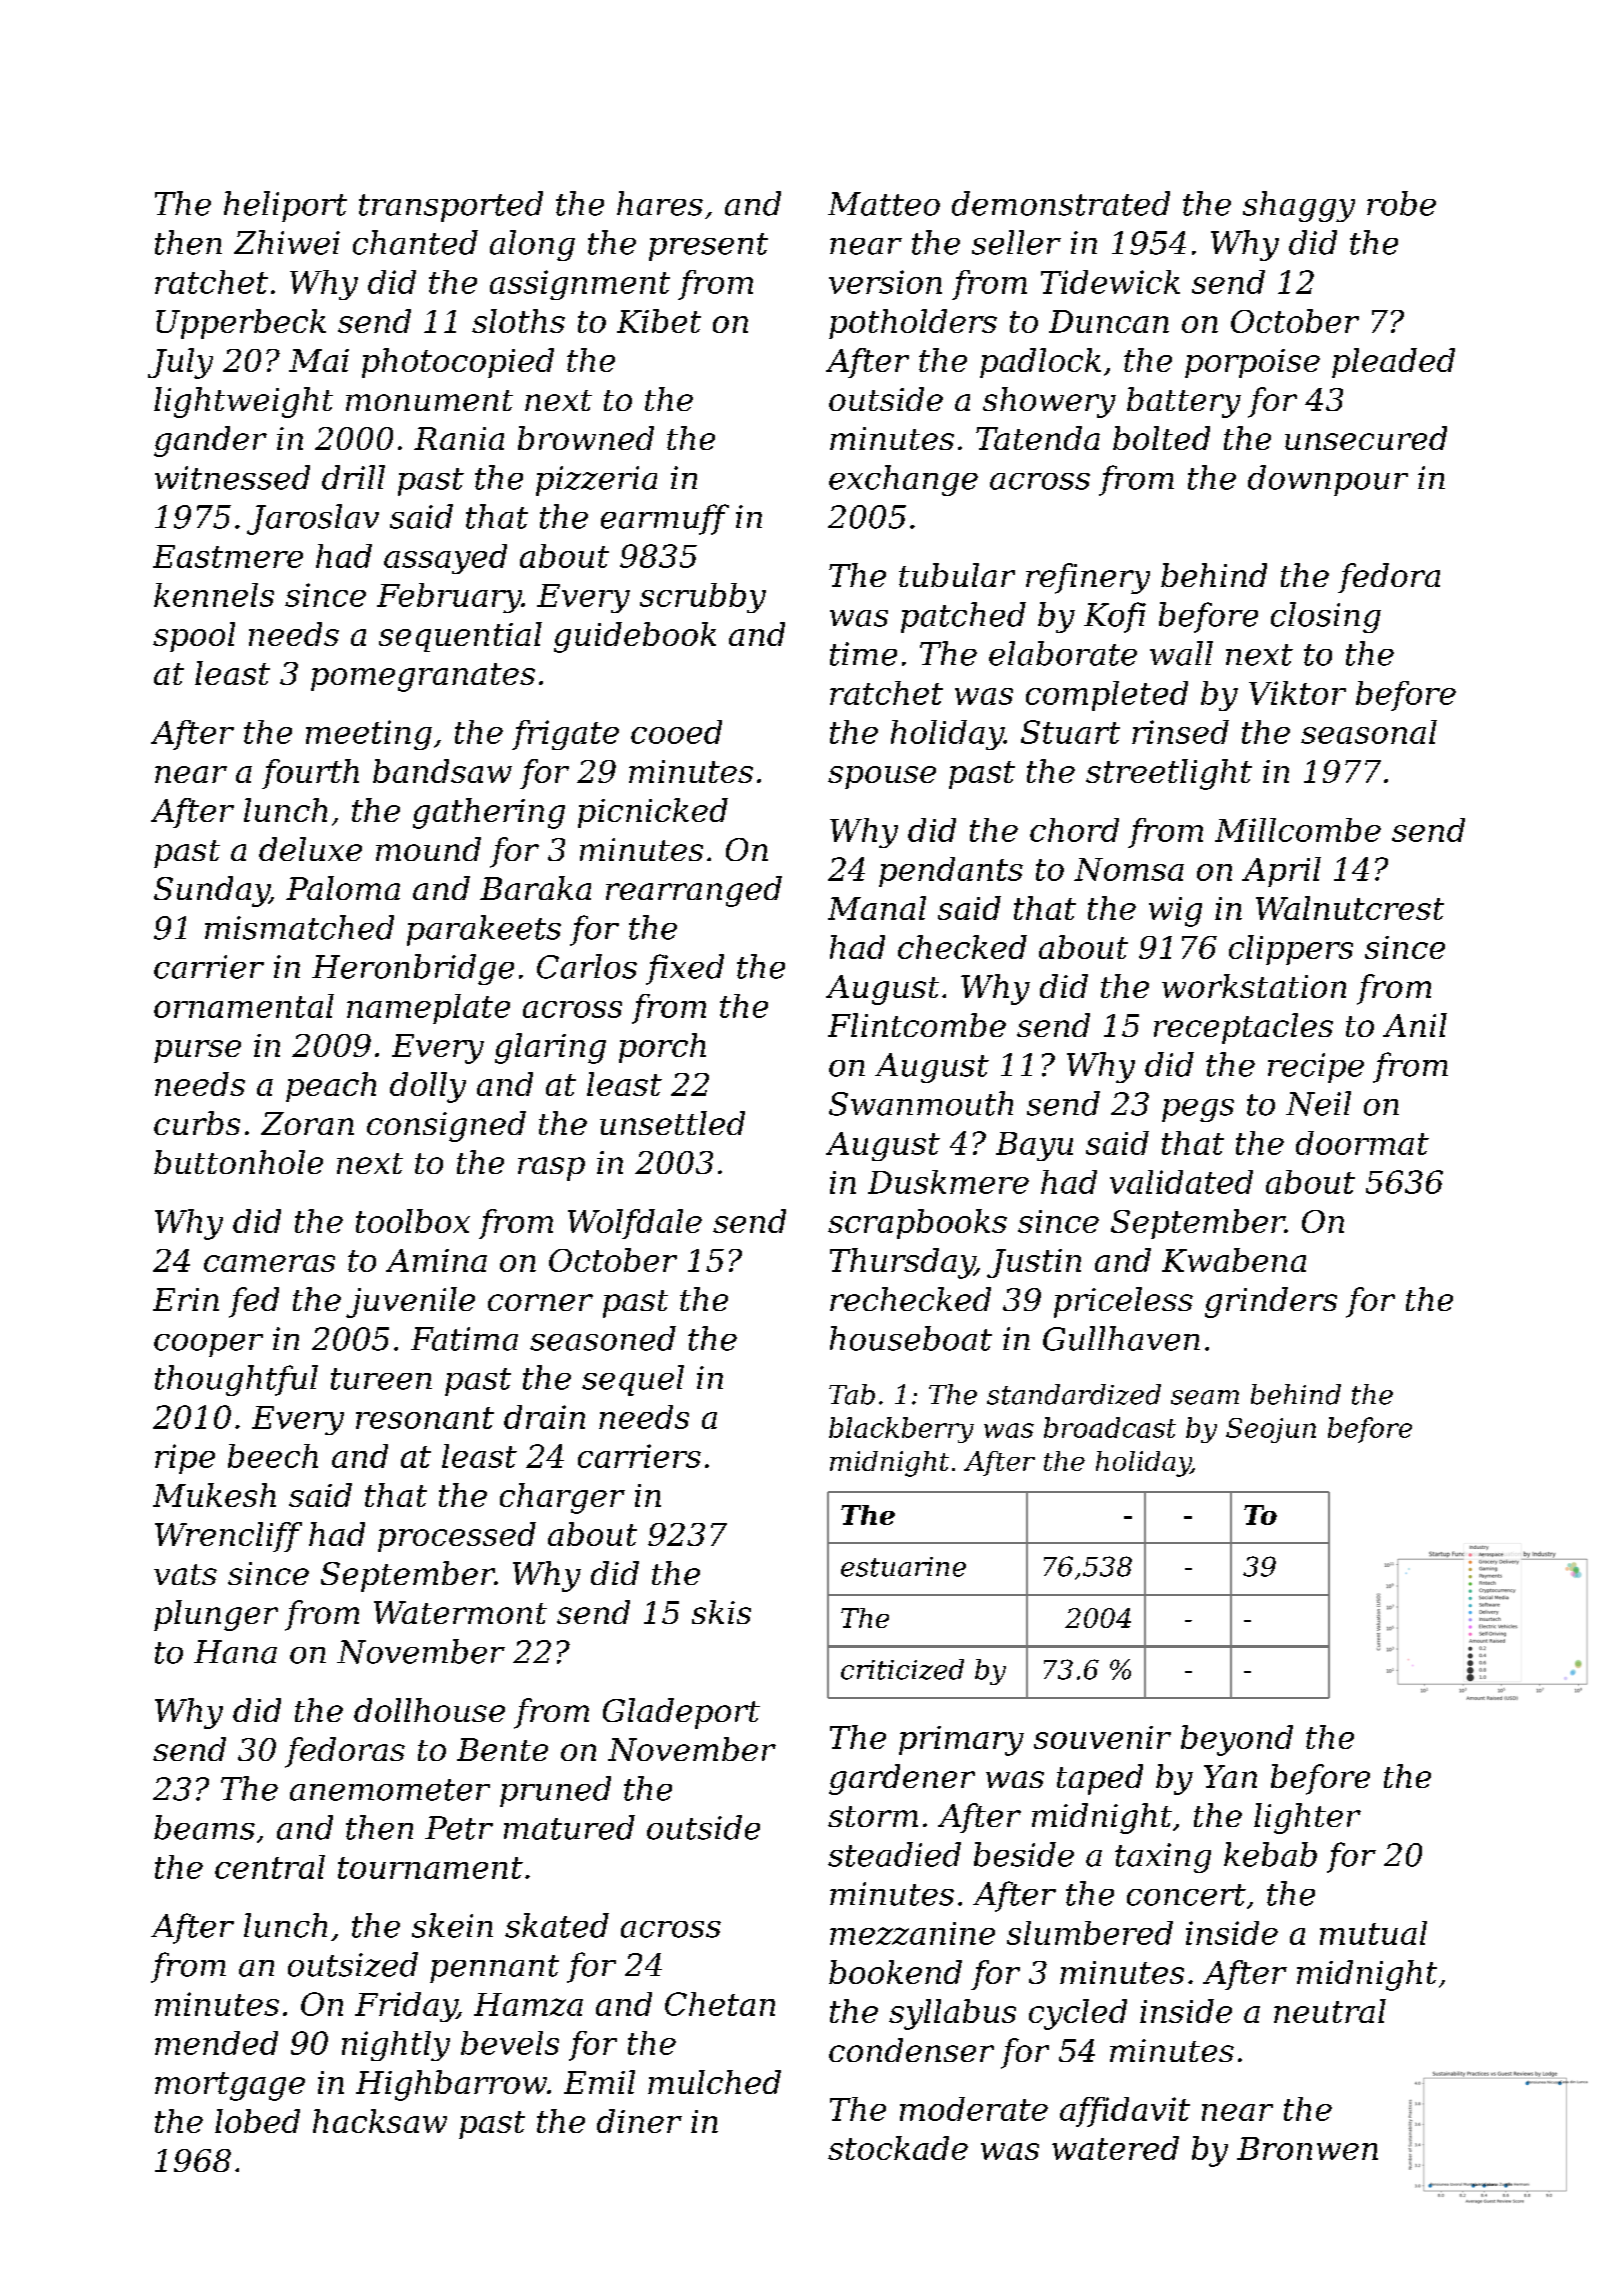  What do you see at coordinates (1061, 203) in the page?
I see `demonstrated` at bounding box center [1061, 203].
